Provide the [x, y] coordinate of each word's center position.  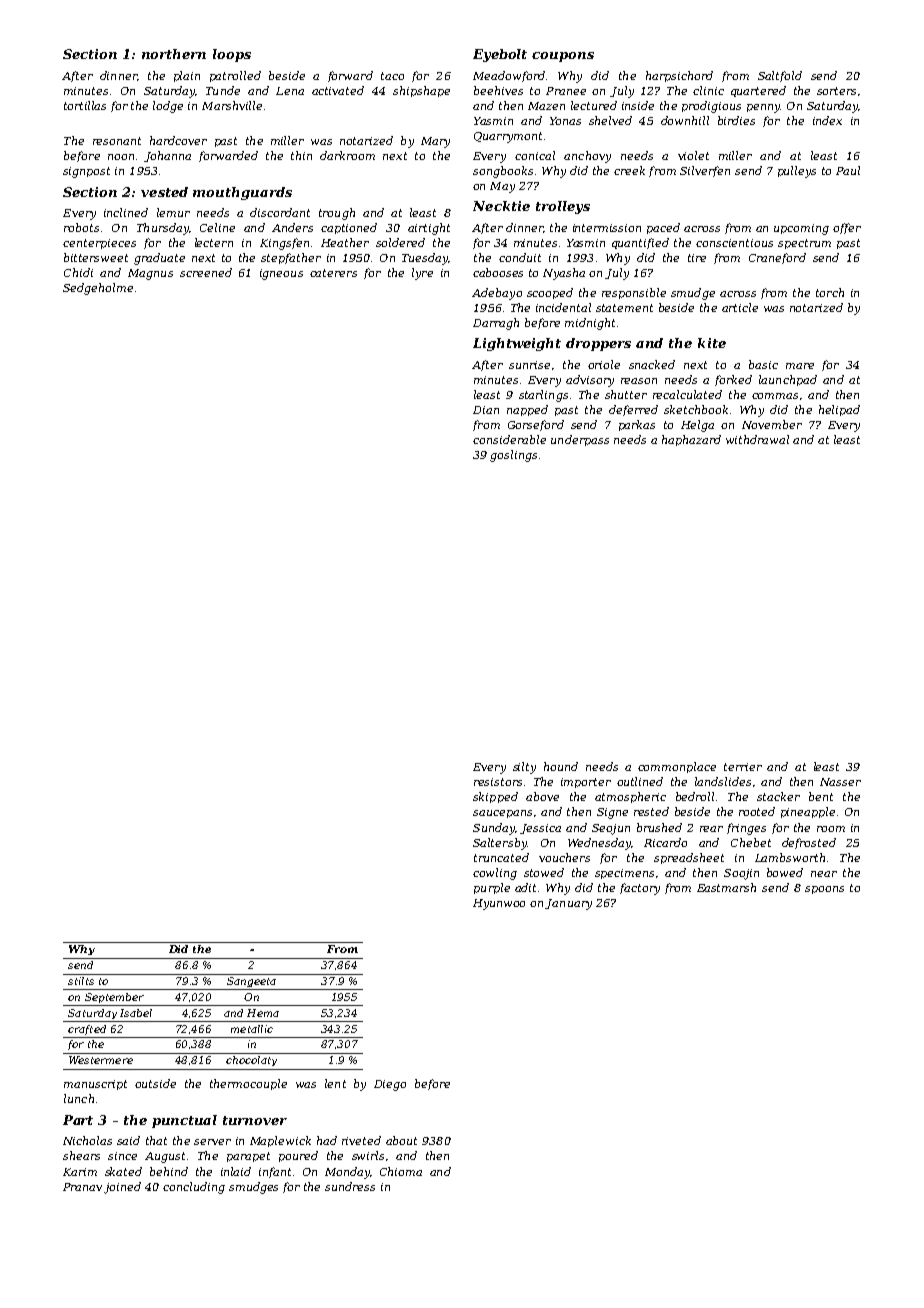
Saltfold [780, 76]
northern [174, 54]
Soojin [741, 874]
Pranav [82, 1187]
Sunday [494, 829]
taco [392, 76]
